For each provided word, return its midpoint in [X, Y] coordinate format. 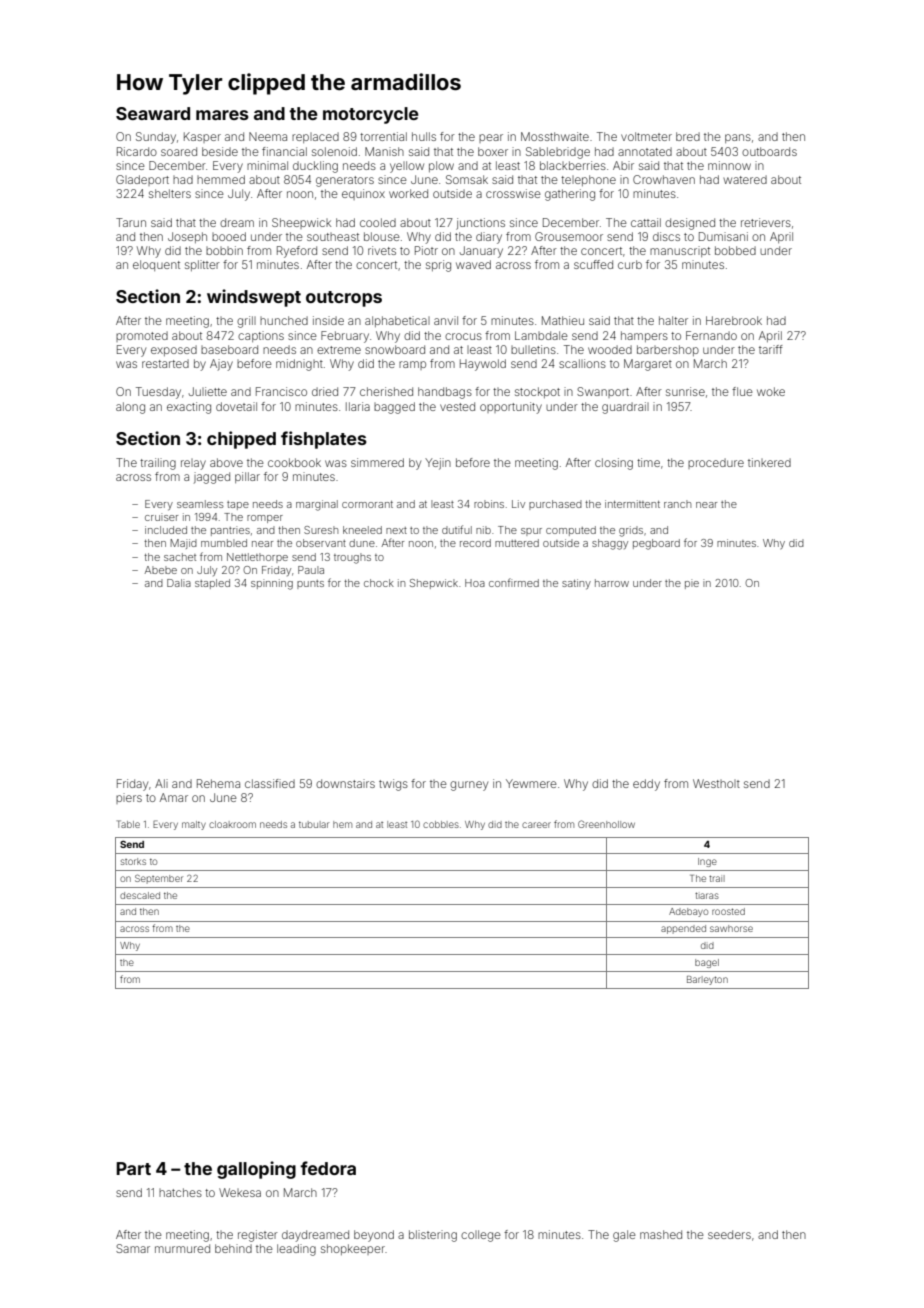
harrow [612, 583]
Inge [707, 862]
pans [738, 138]
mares [222, 115]
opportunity [511, 408]
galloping [256, 1170]
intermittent [632, 504]
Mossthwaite [555, 136]
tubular [314, 824]
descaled [140, 895]
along [130, 408]
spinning [272, 584]
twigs [393, 785]
